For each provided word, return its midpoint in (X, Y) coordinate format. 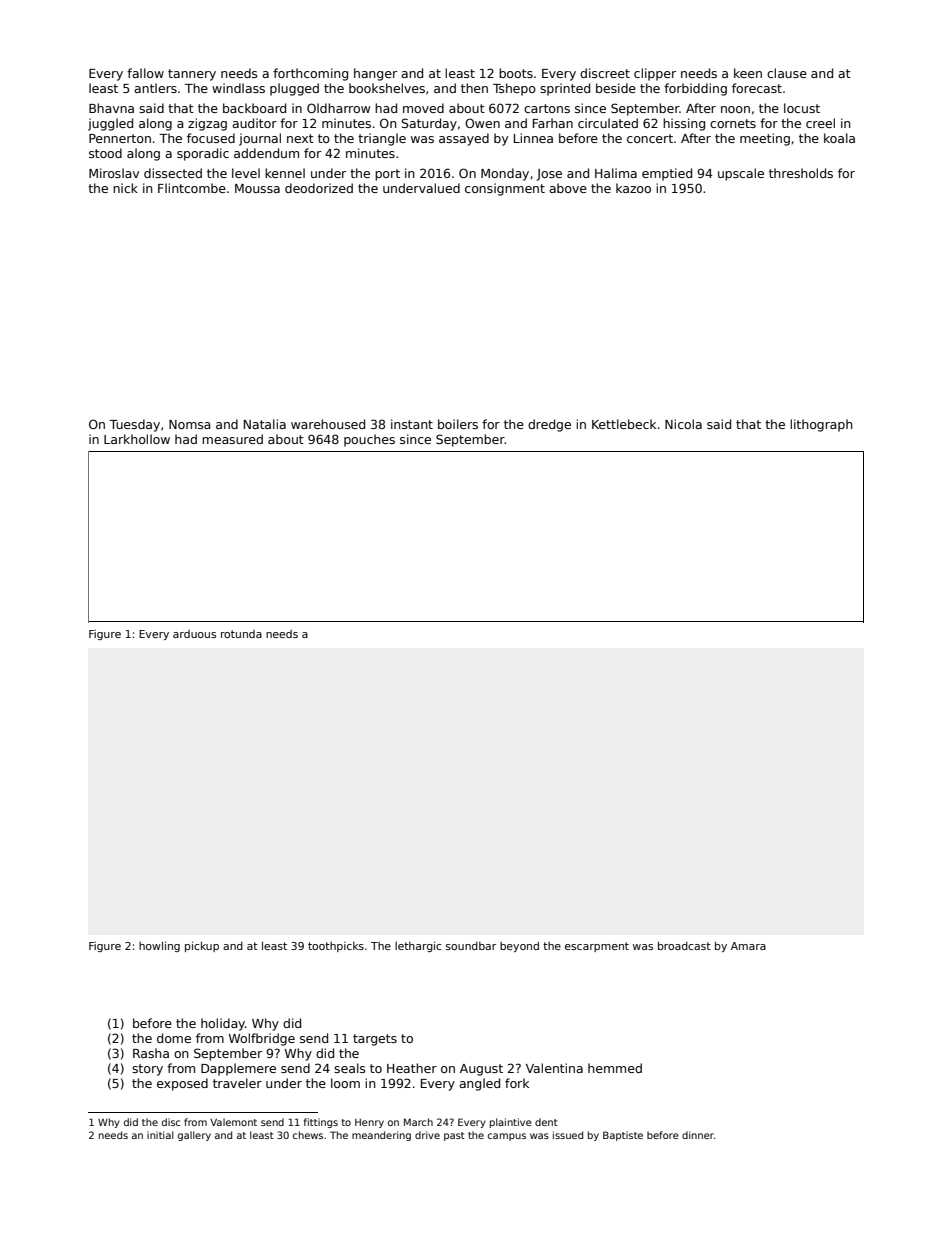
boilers (458, 424)
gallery (194, 1136)
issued (568, 1135)
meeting (765, 139)
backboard (254, 108)
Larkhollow (137, 439)
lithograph (821, 425)
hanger (375, 74)
